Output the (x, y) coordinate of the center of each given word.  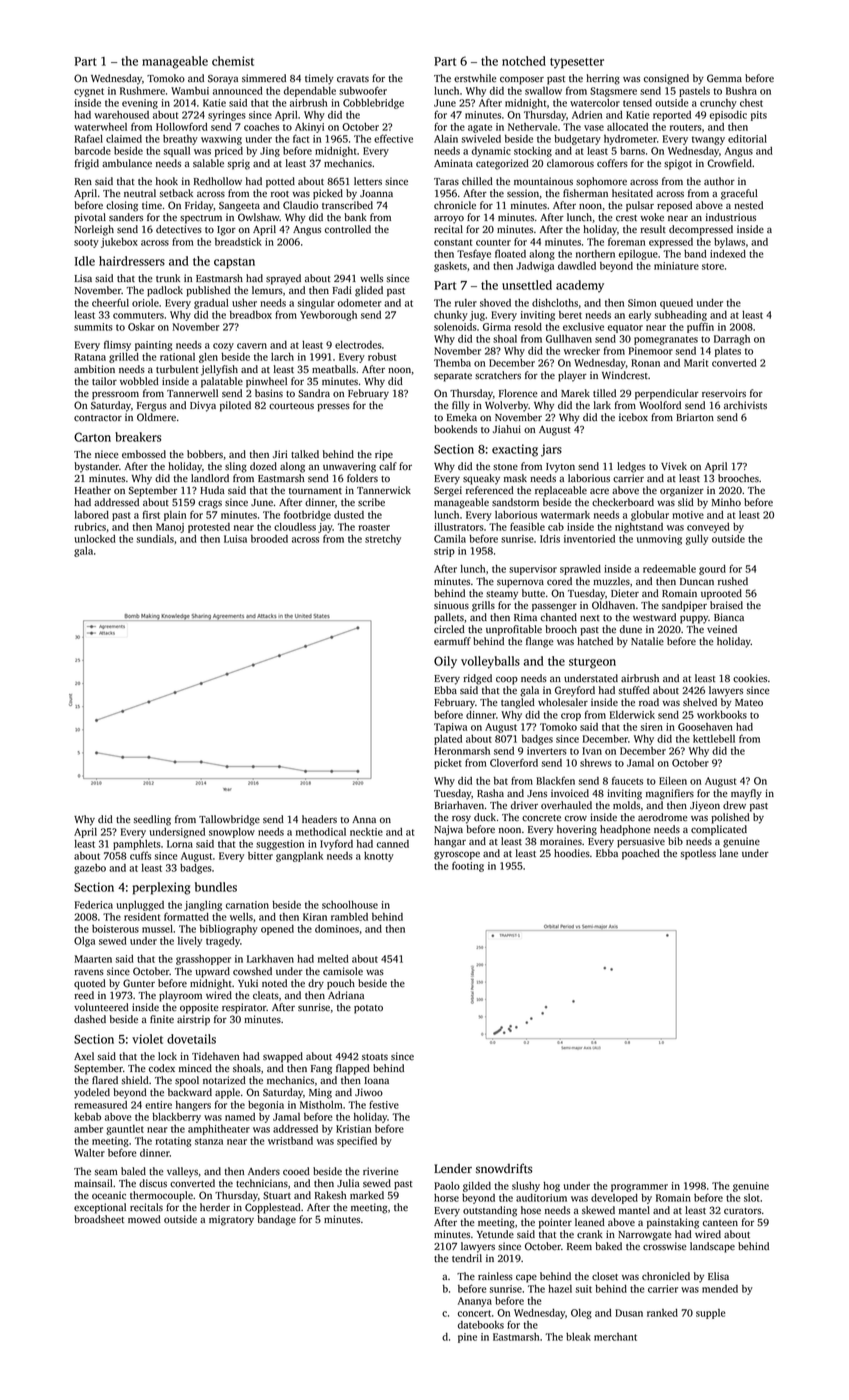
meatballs (334, 369)
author (719, 181)
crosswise (665, 1246)
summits (93, 327)
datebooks (481, 1325)
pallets (449, 618)
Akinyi (309, 128)
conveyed (708, 528)
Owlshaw (259, 217)
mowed (144, 1219)
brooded (269, 539)
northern (595, 254)
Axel (84, 1056)
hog (551, 1187)
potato (368, 1009)
